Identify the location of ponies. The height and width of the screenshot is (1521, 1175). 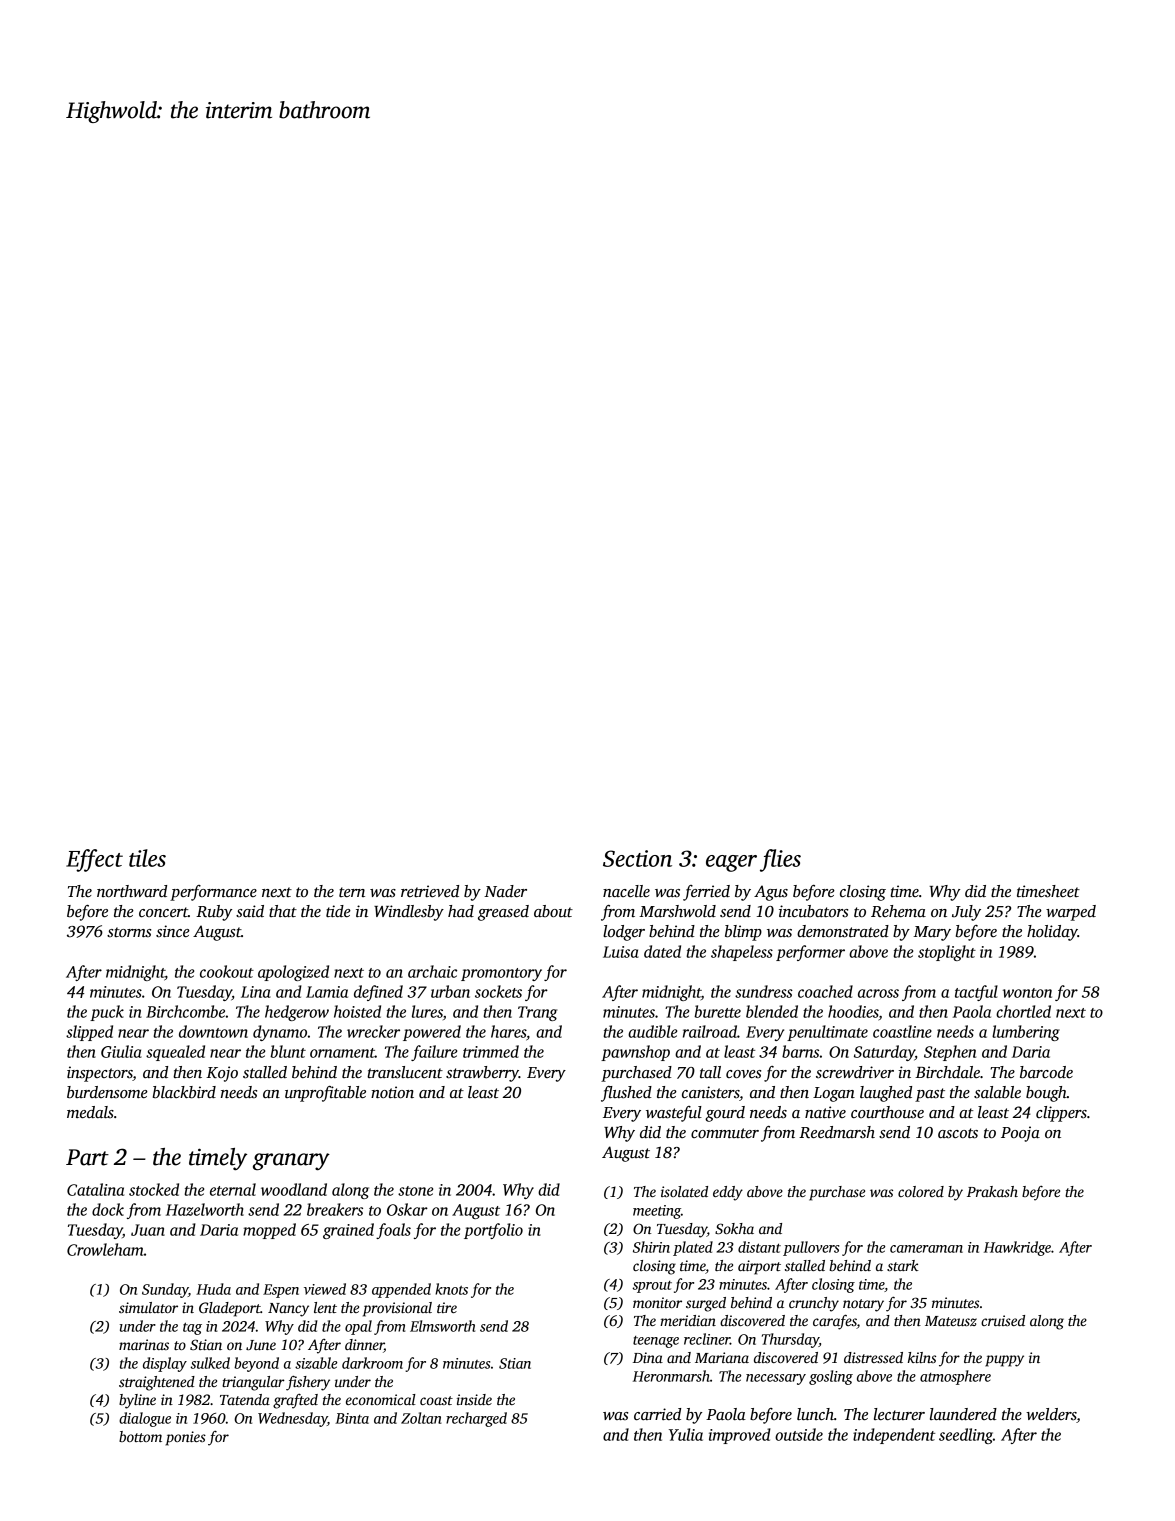
(185, 1438).
